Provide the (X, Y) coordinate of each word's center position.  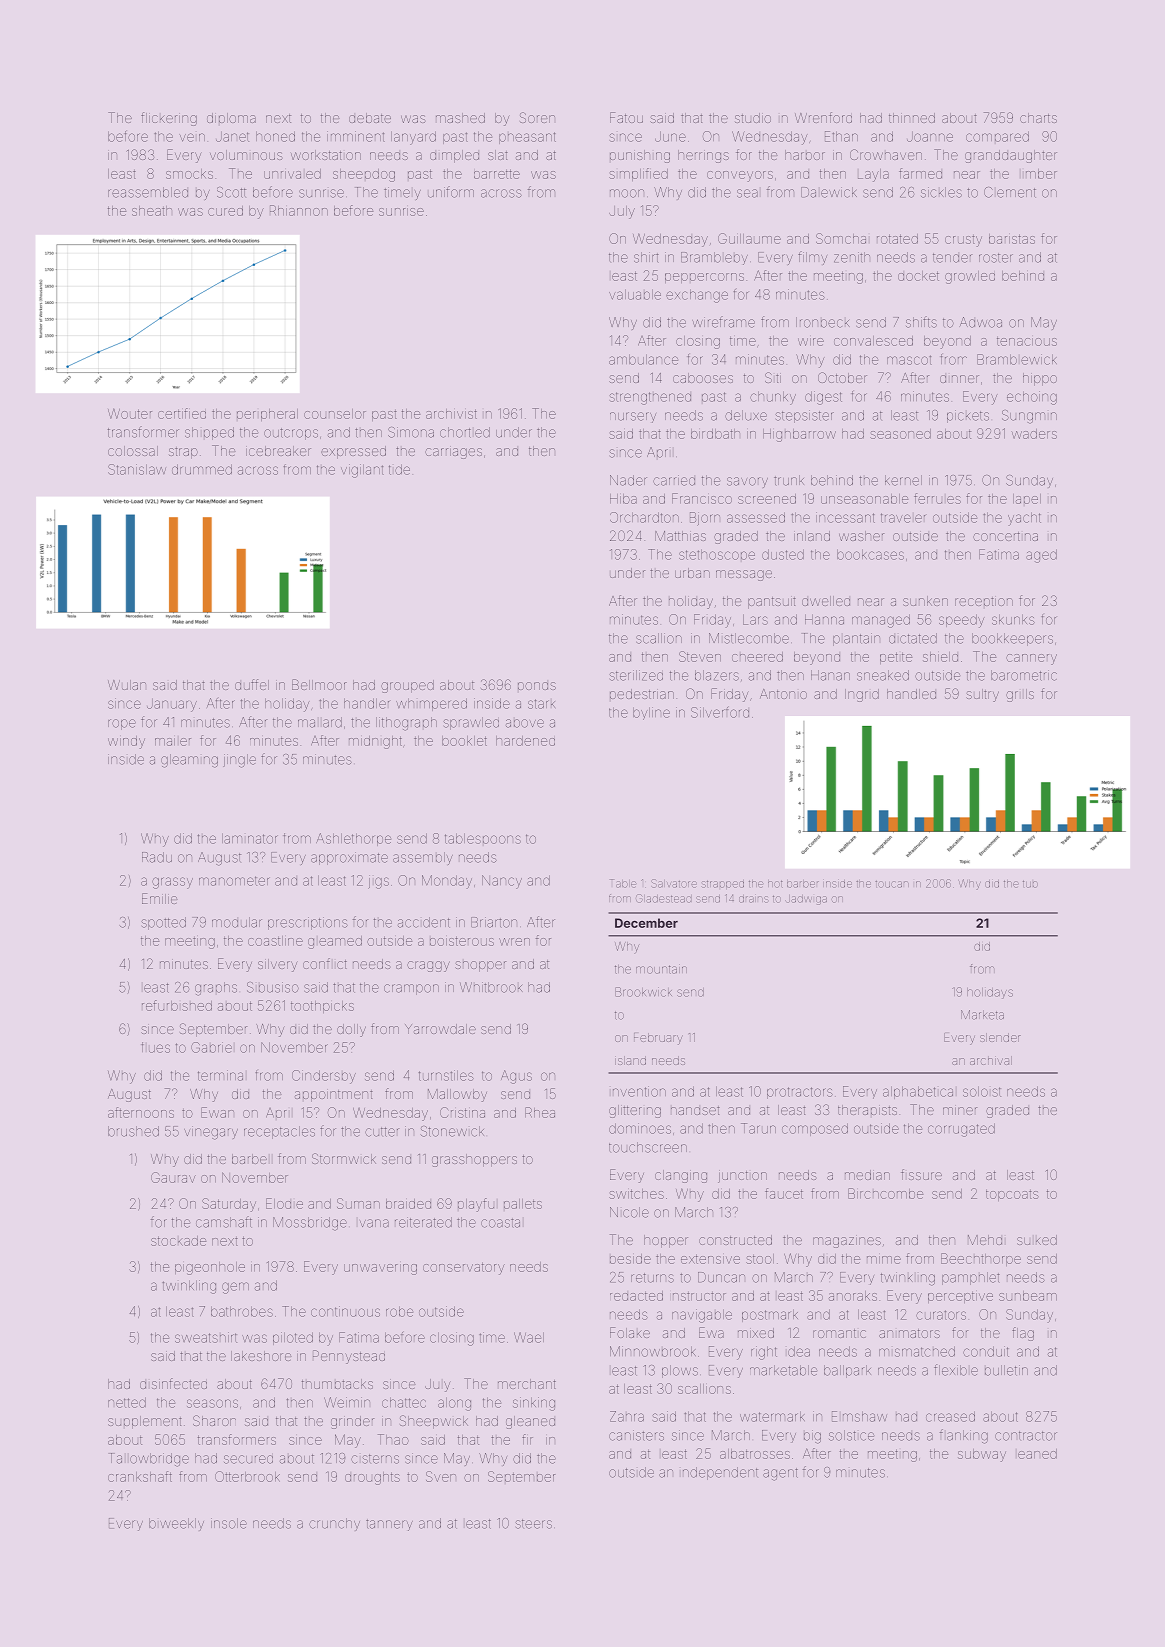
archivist (451, 414)
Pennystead (349, 1357)
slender (1000, 1037)
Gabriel (211, 1047)
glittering (635, 1111)
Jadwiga (806, 900)
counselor (335, 414)
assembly (423, 858)
